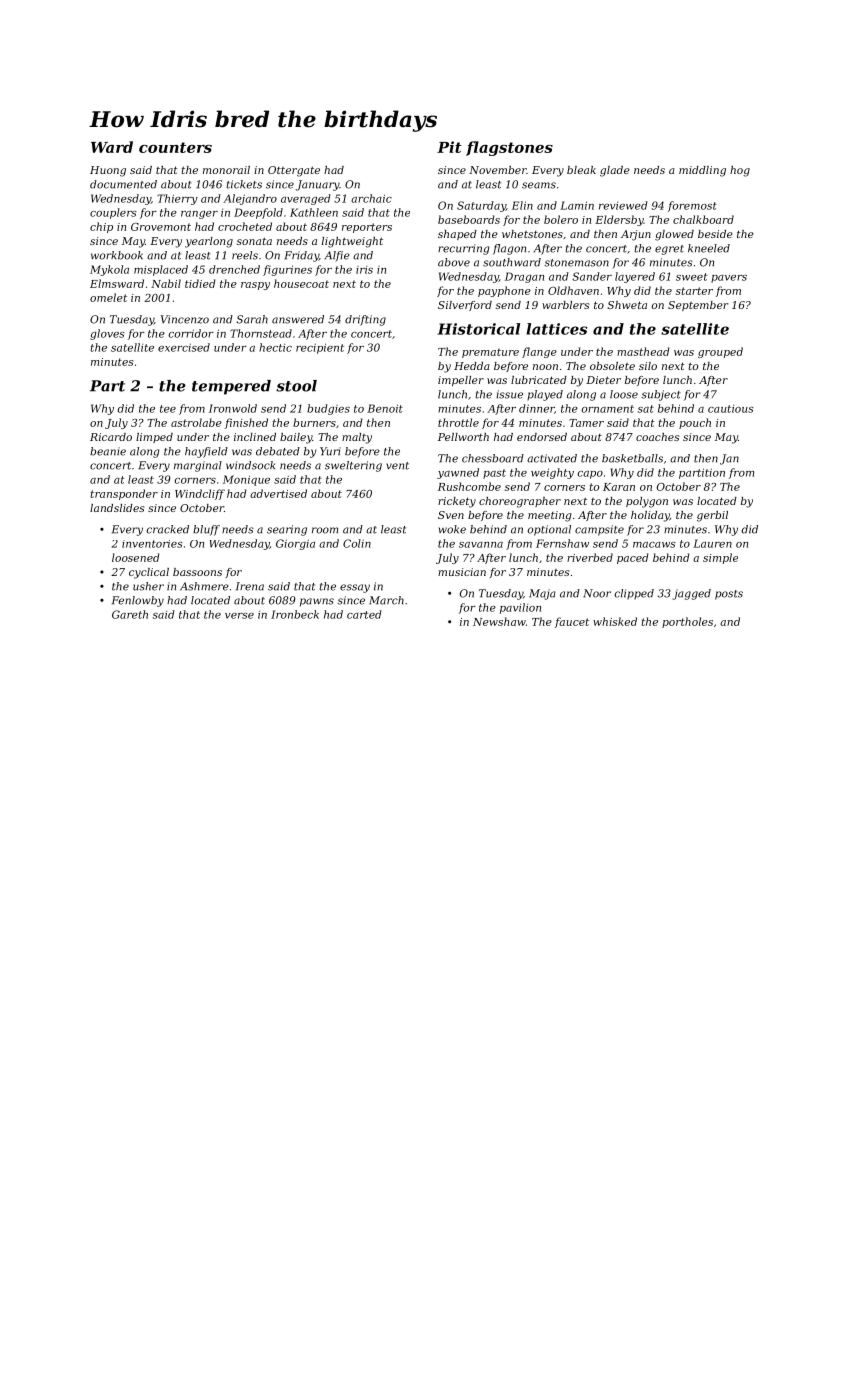 The width and height of the screenshot is (849, 1400). Describe the element at coordinates (278, 493) in the screenshot. I see `advertised` at that location.
